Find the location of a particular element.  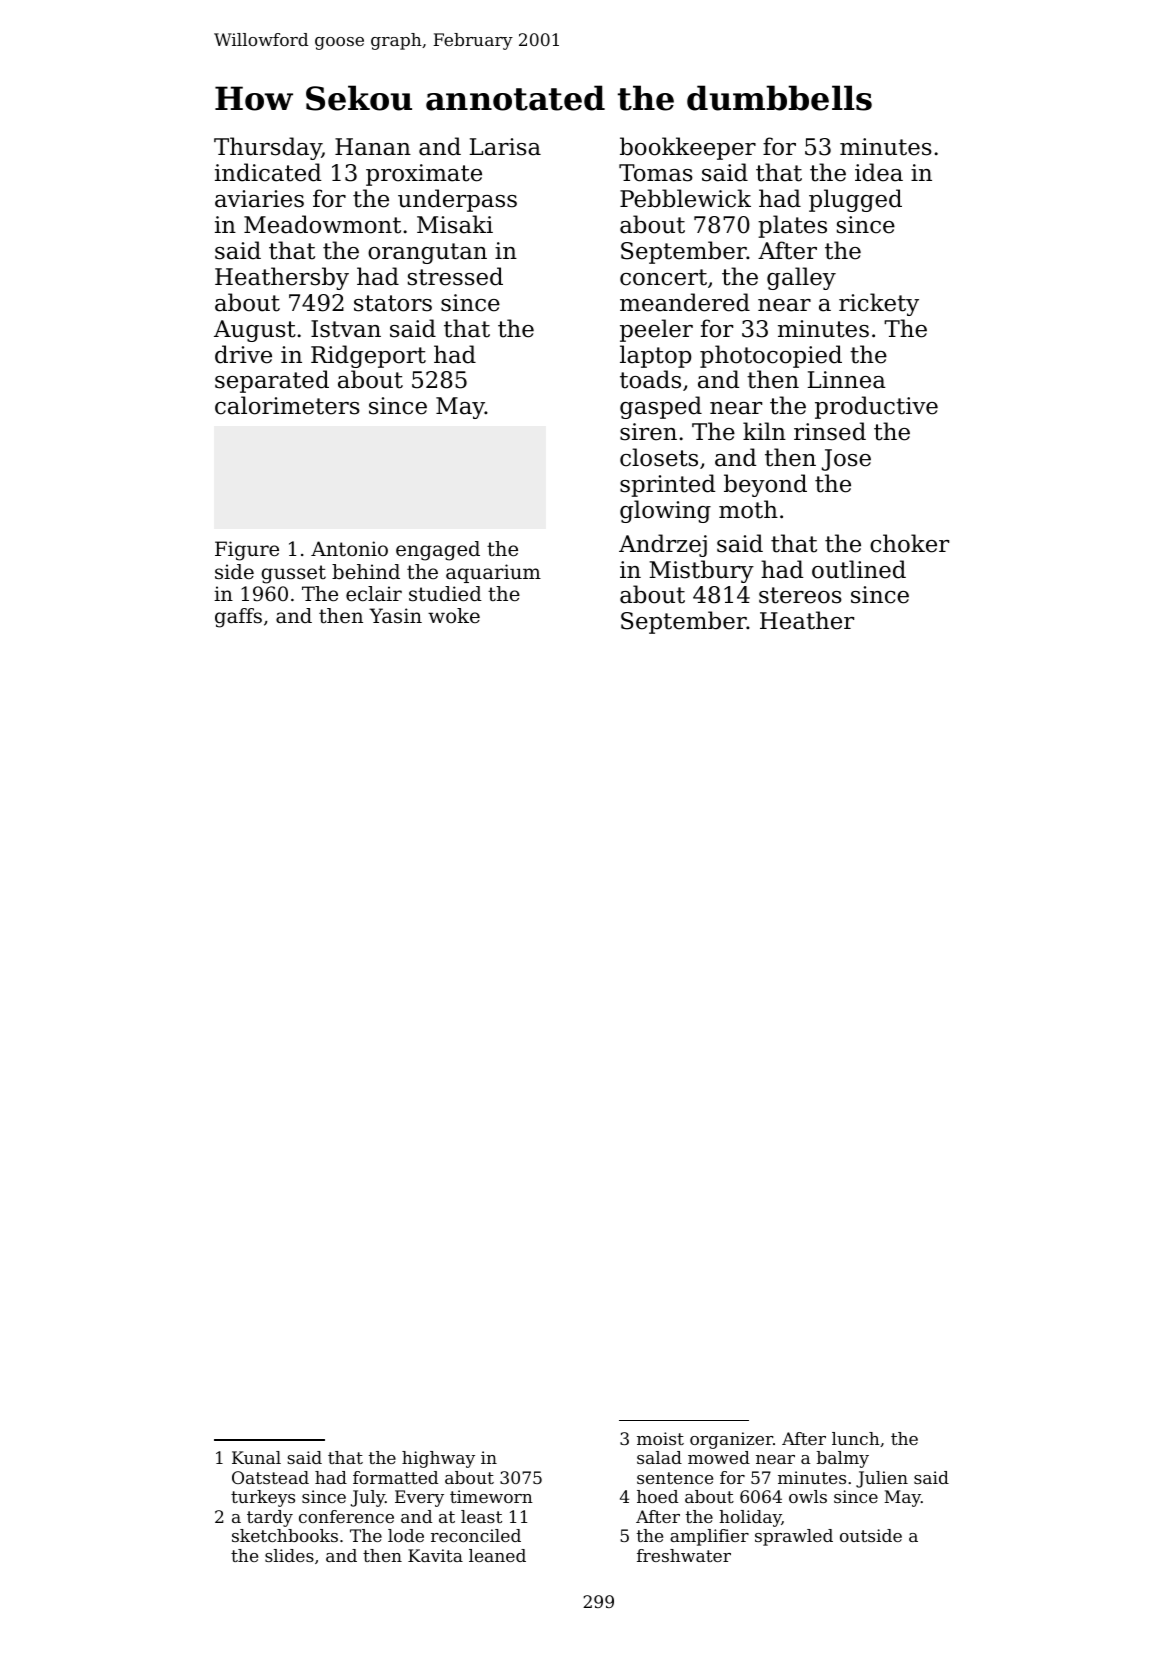

moist is located at coordinates (660, 1438).
